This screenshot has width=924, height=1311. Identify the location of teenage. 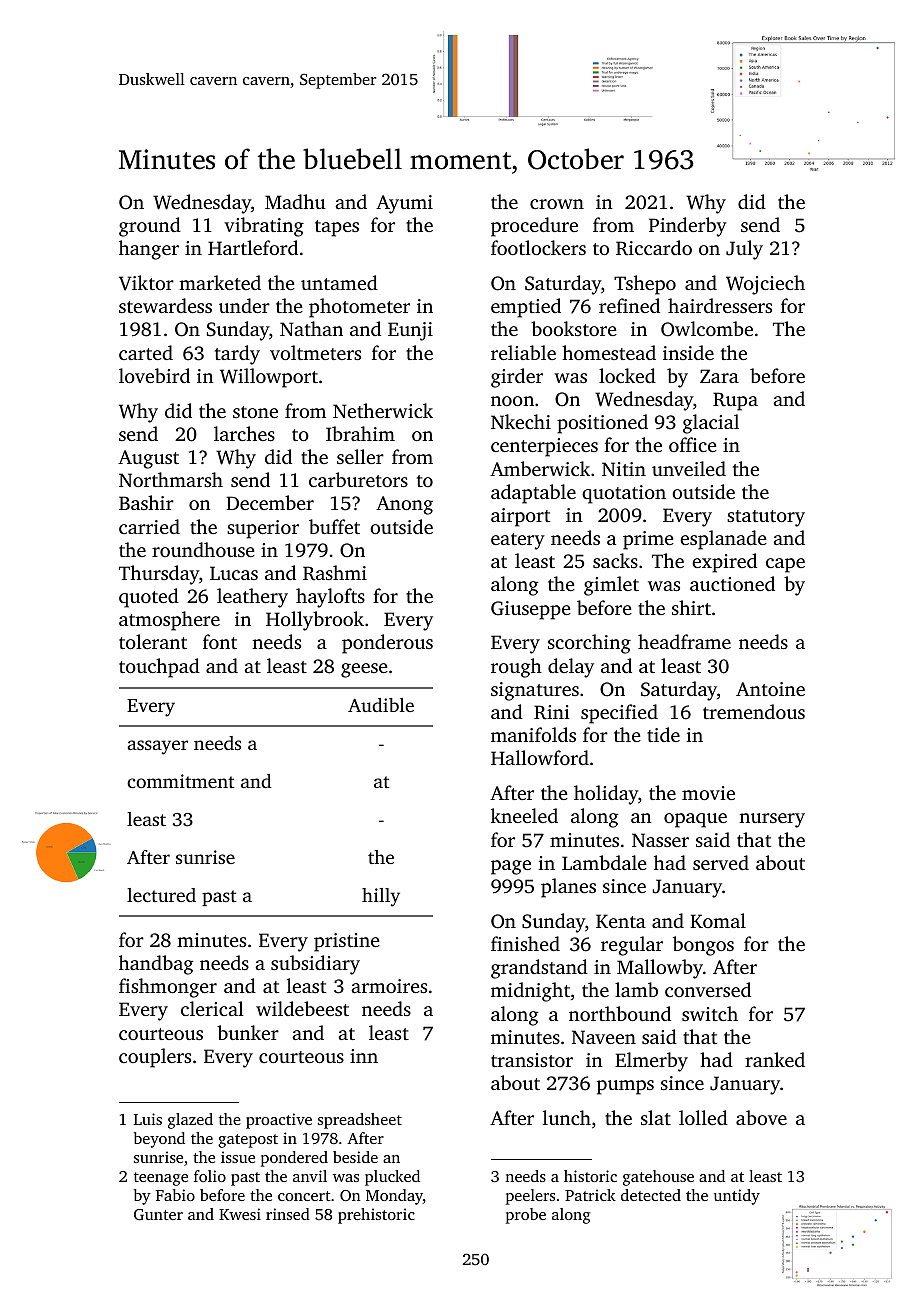
(161, 1179).
